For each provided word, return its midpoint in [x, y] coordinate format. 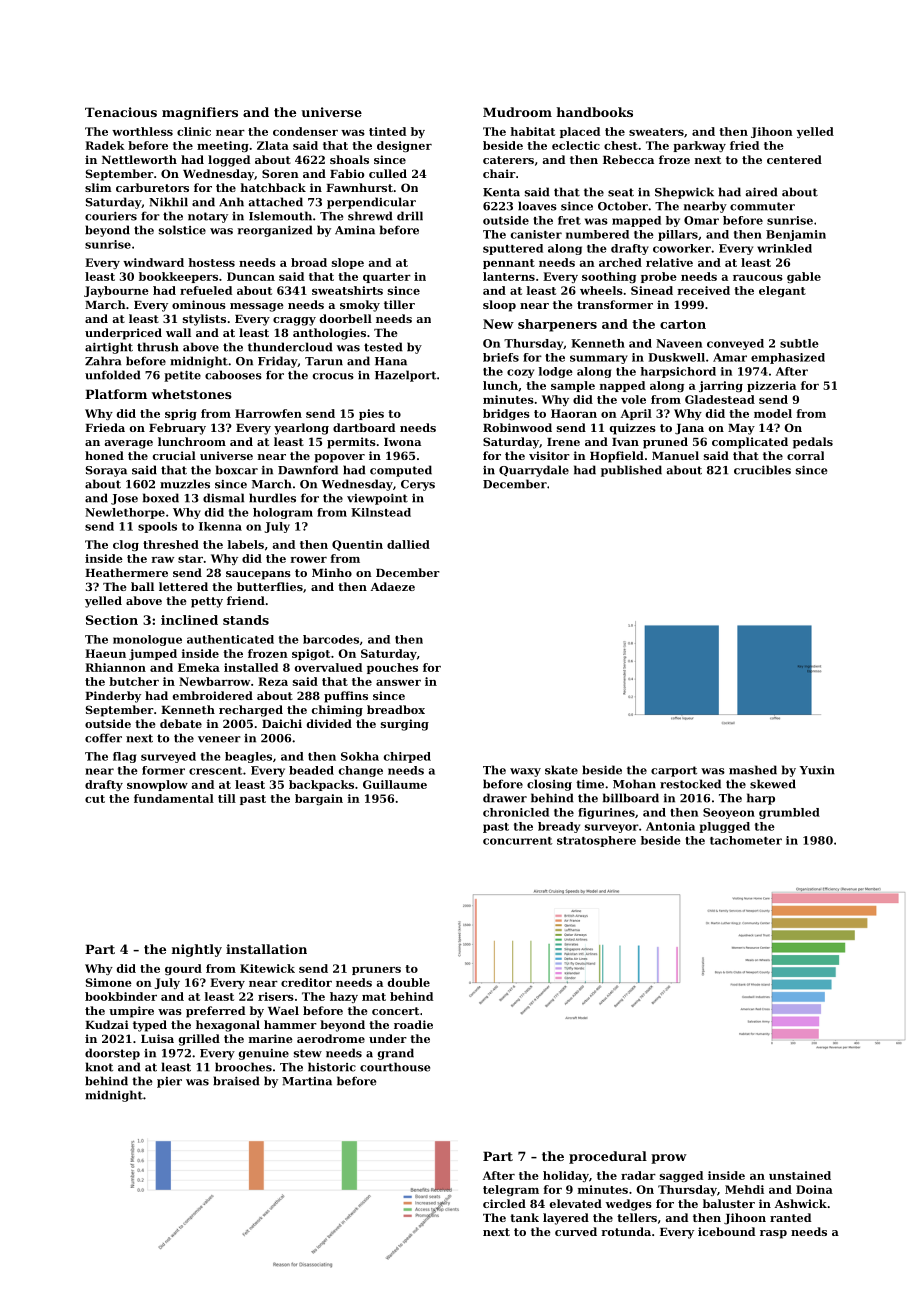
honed [104, 455]
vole [633, 399]
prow [669, 1159]
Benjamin [796, 235]
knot [99, 1067]
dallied [408, 544]
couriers [111, 216]
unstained [800, 1175]
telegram [511, 1190]
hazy [344, 997]
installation [266, 949]
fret [569, 220]
